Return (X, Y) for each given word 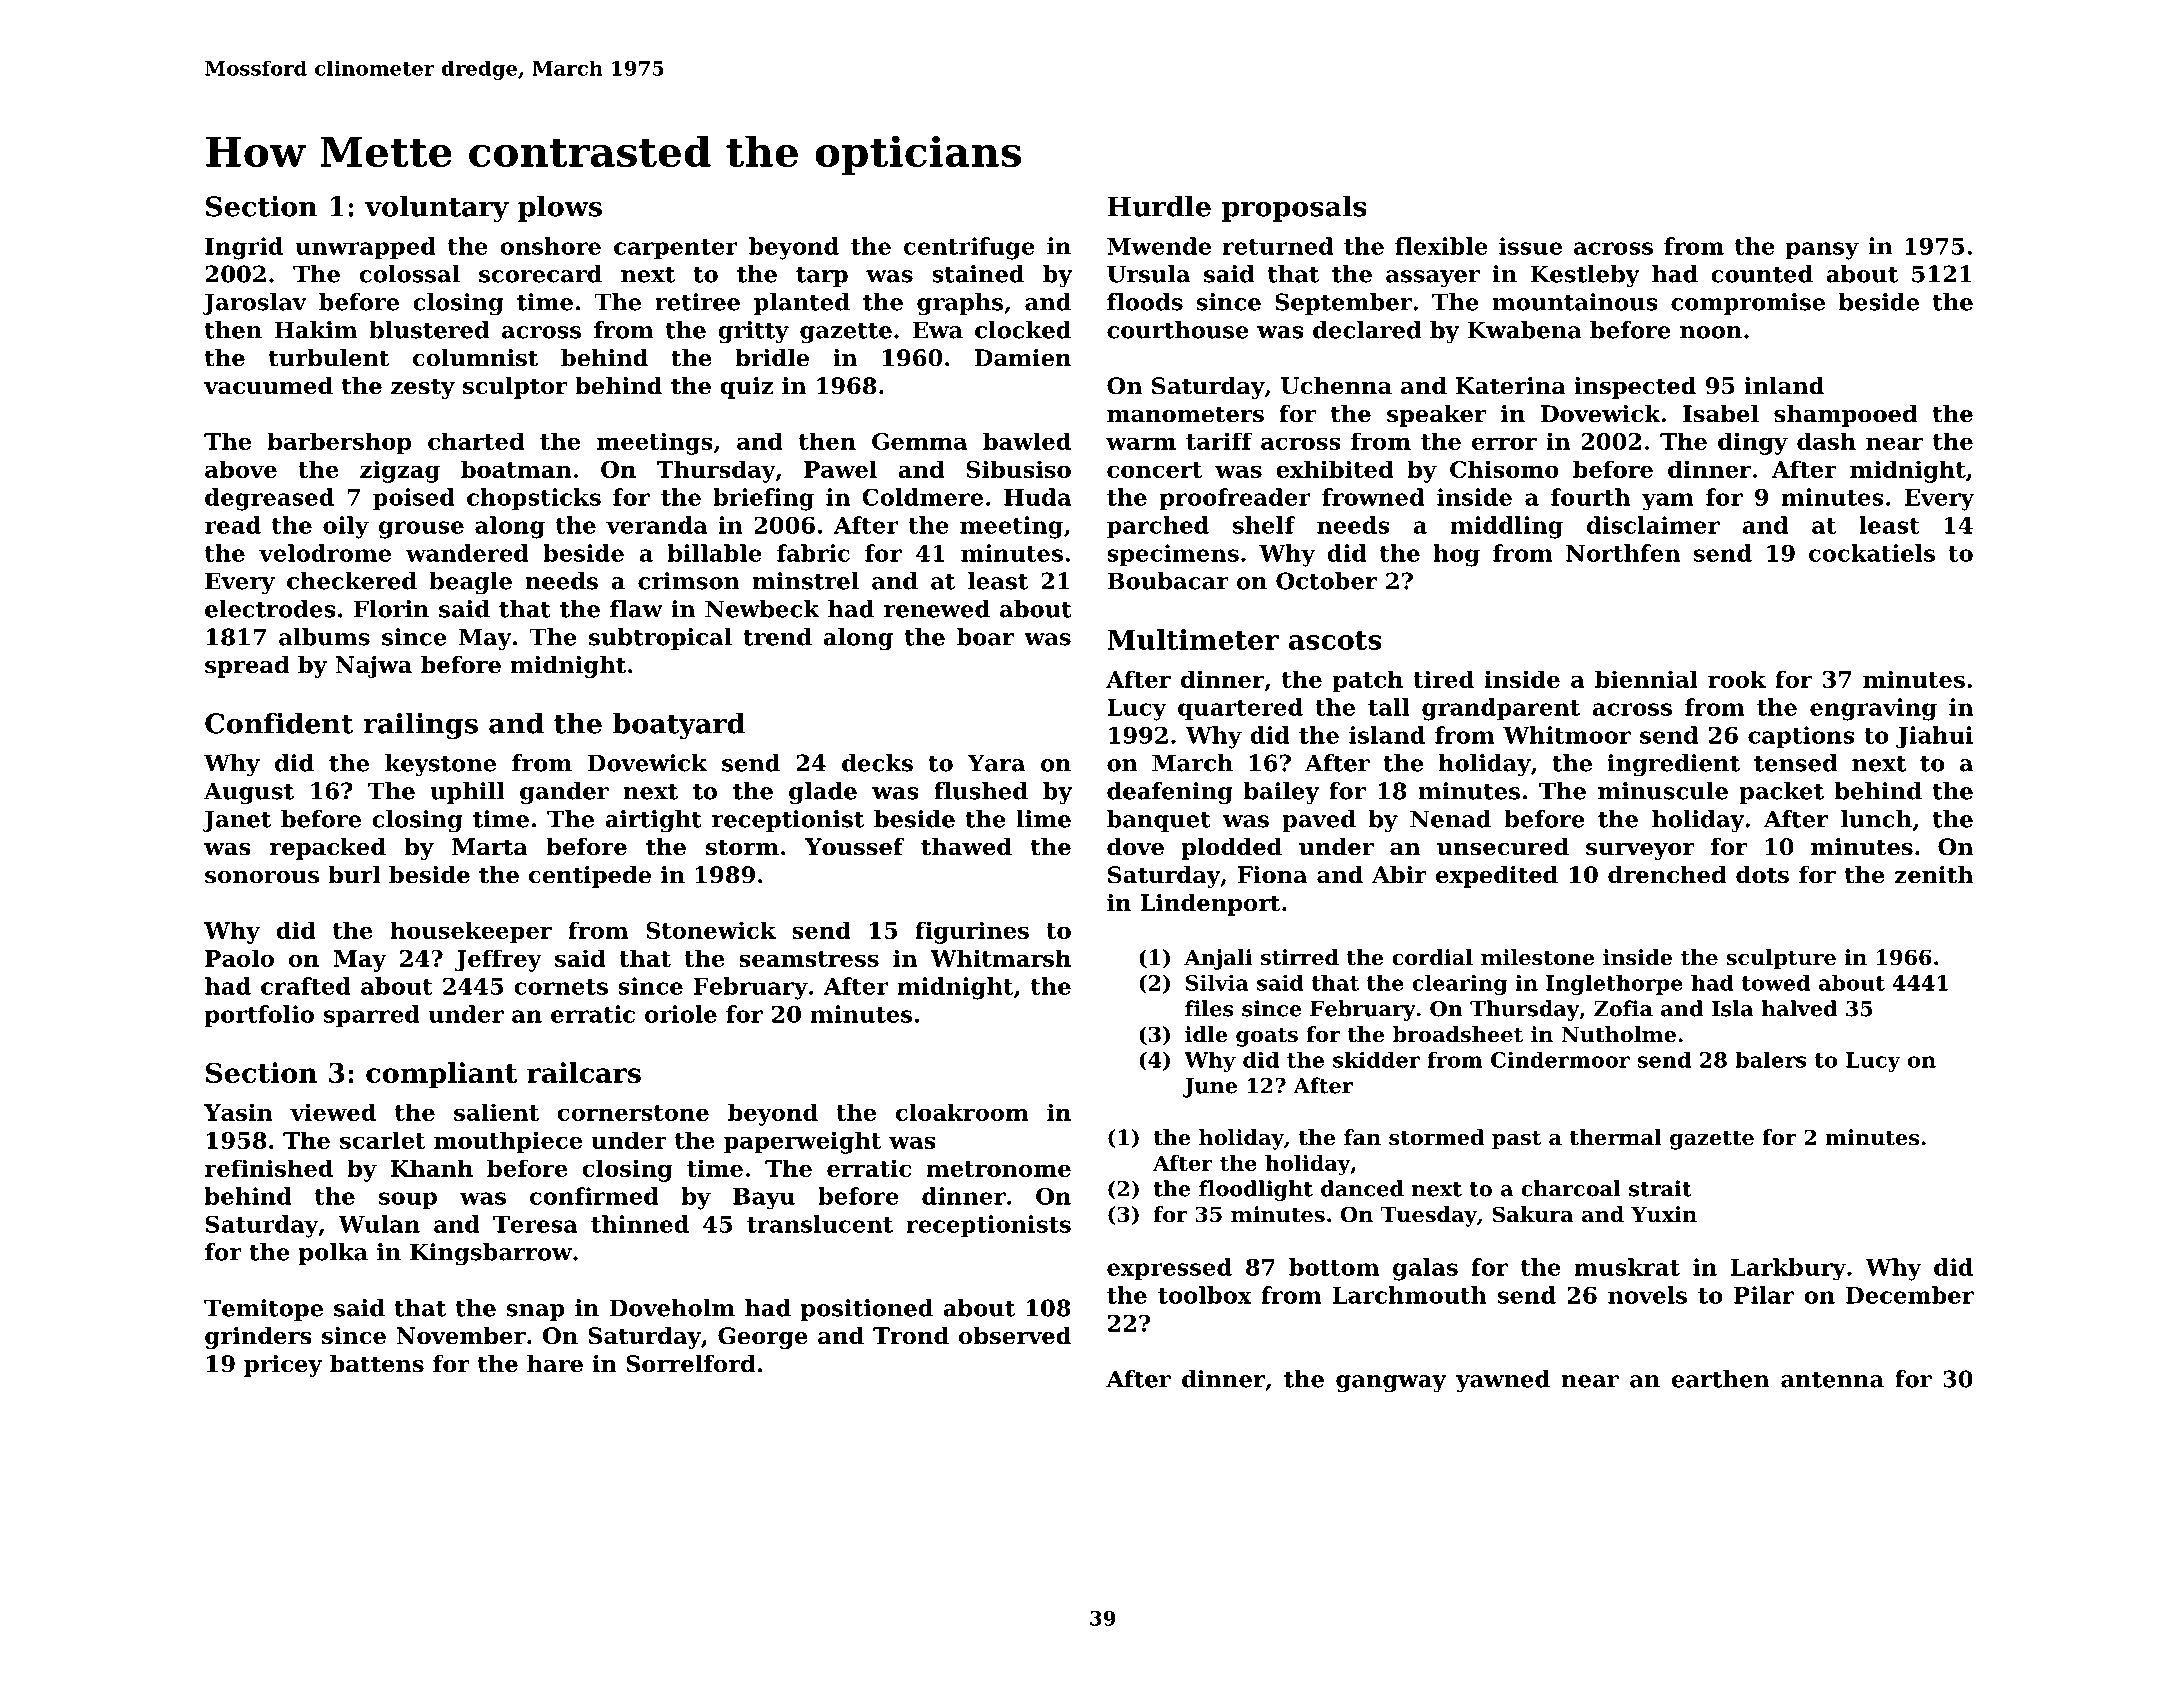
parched (1158, 527)
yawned (1503, 1381)
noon (1711, 332)
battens (377, 1364)
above (241, 469)
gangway (1391, 1384)
